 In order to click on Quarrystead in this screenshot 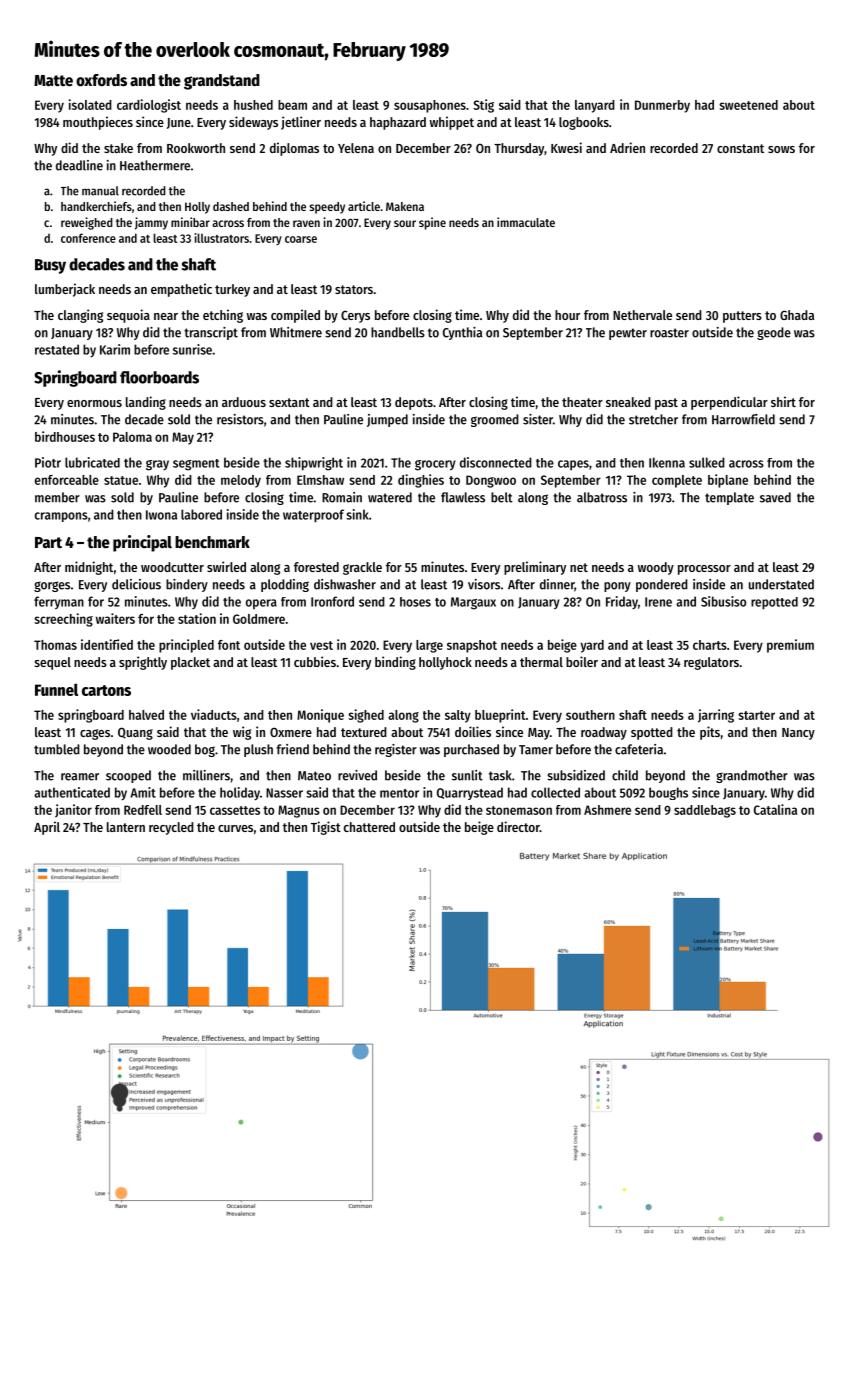, I will do `click(470, 793)`.
